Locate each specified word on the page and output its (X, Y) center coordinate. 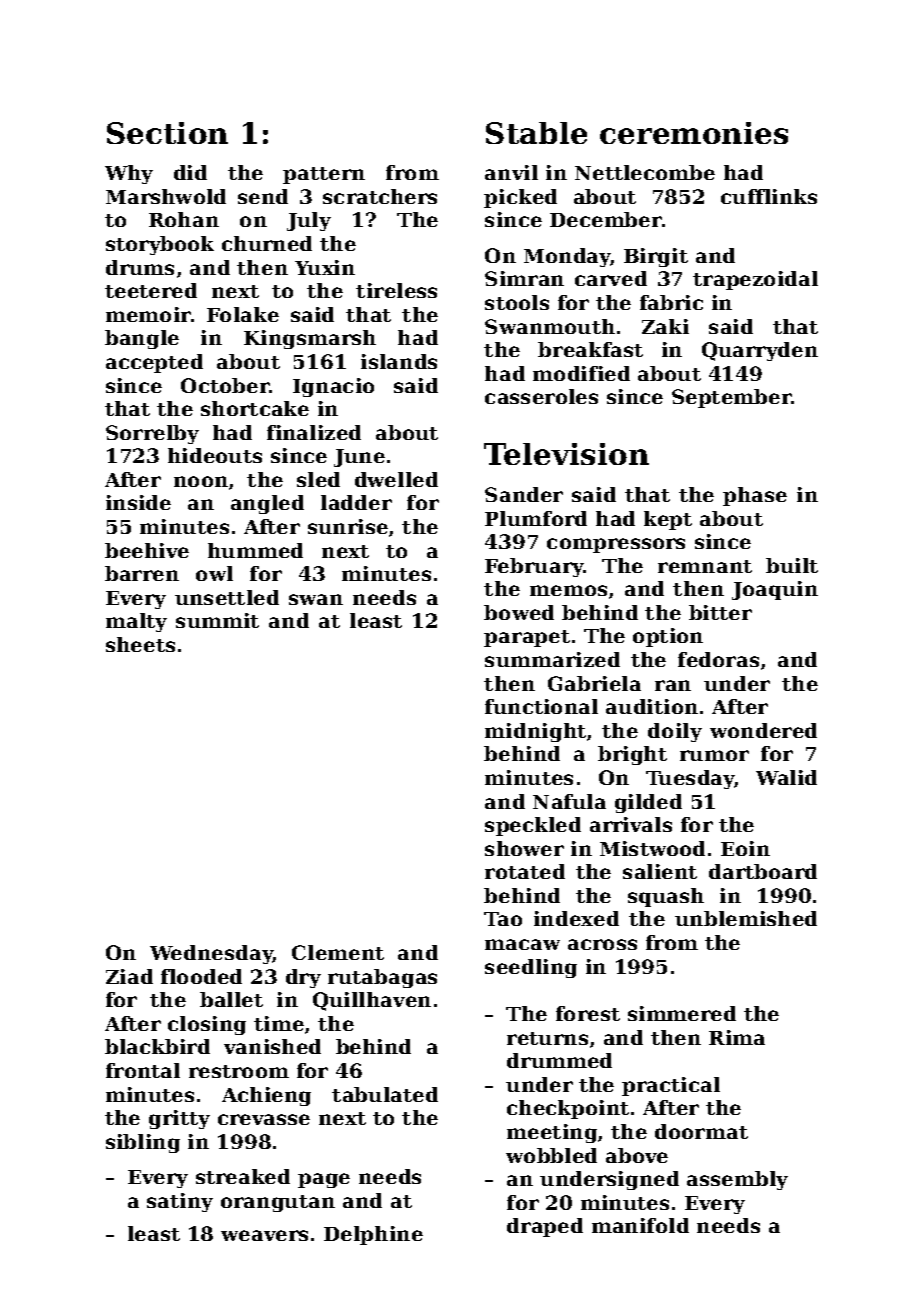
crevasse (264, 1119)
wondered (763, 730)
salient (660, 871)
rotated (525, 871)
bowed (519, 612)
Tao (503, 919)
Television (566, 454)
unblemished (746, 918)
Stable (536, 133)
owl (214, 573)
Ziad (129, 976)
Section (167, 133)
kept (668, 520)
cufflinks (769, 196)
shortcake (255, 408)
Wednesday (211, 954)
